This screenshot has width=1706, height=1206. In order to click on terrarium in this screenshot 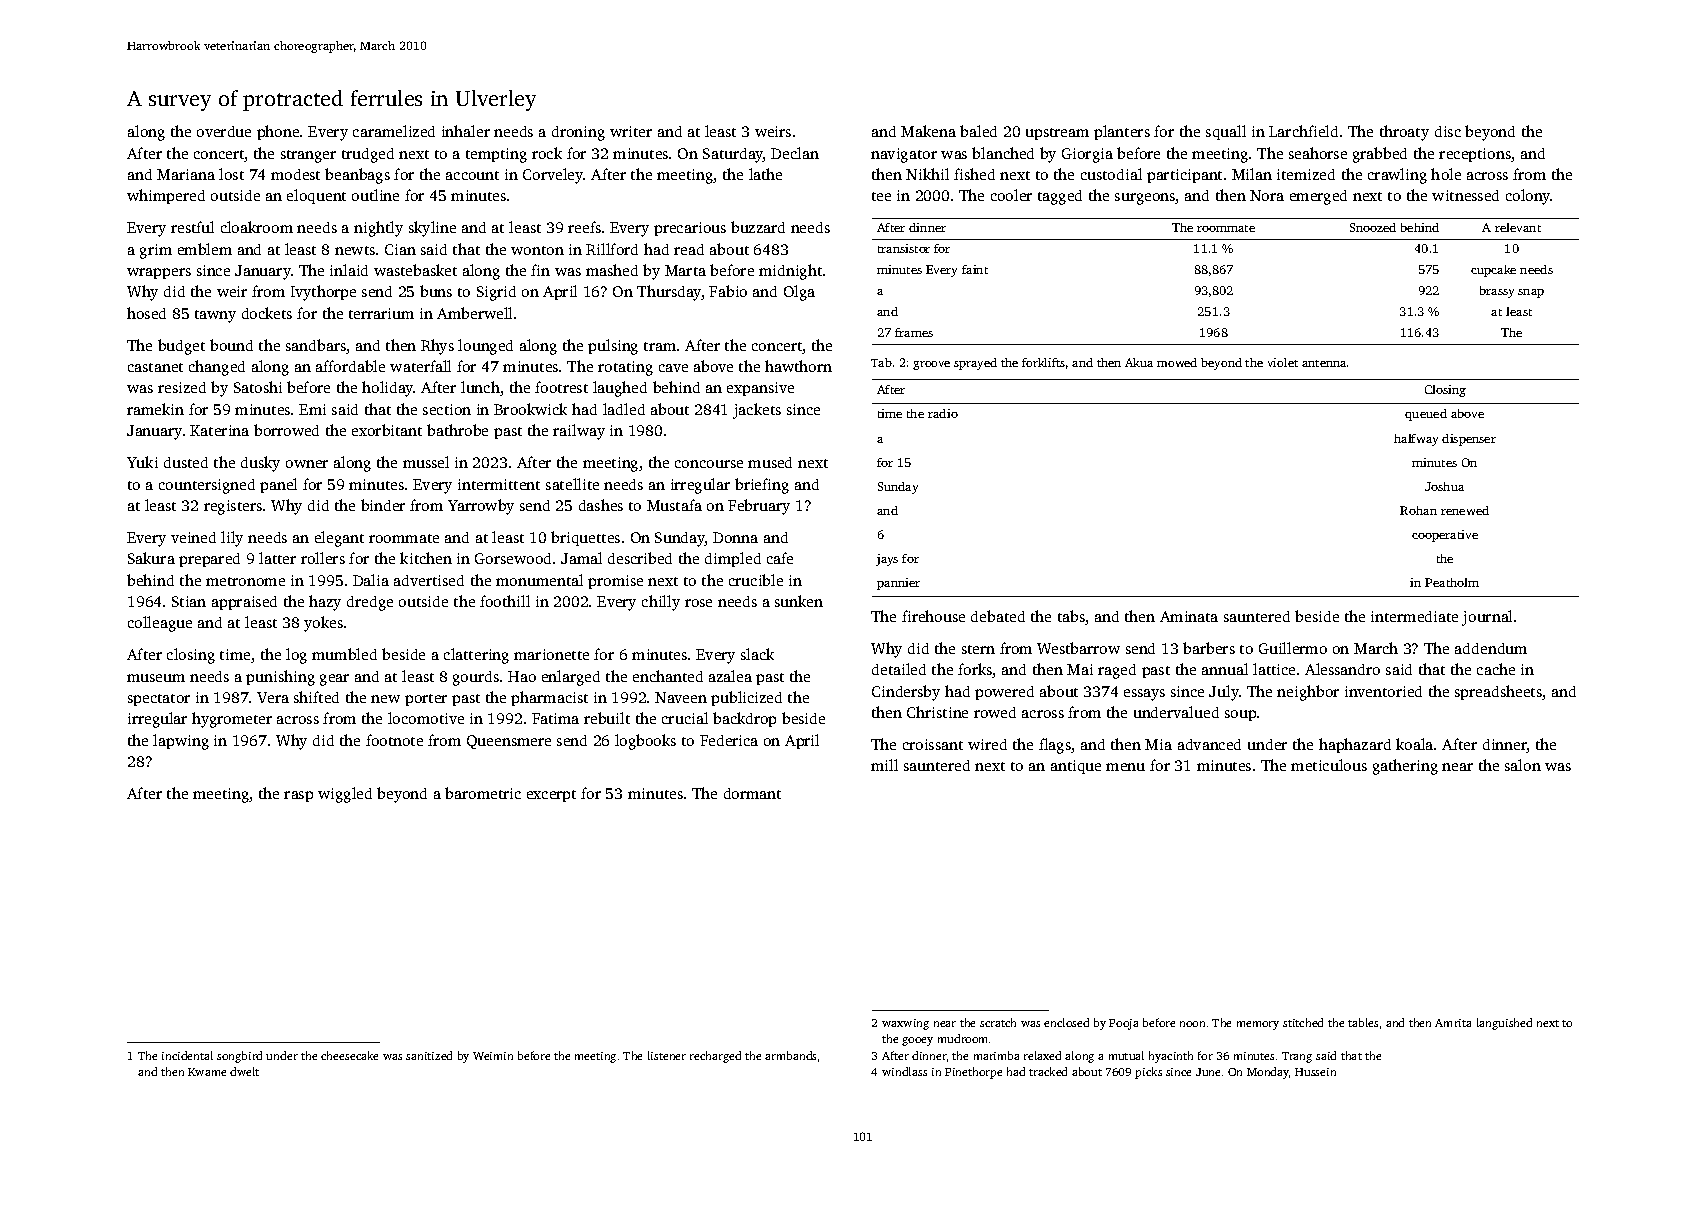, I will do `click(381, 313)`.
